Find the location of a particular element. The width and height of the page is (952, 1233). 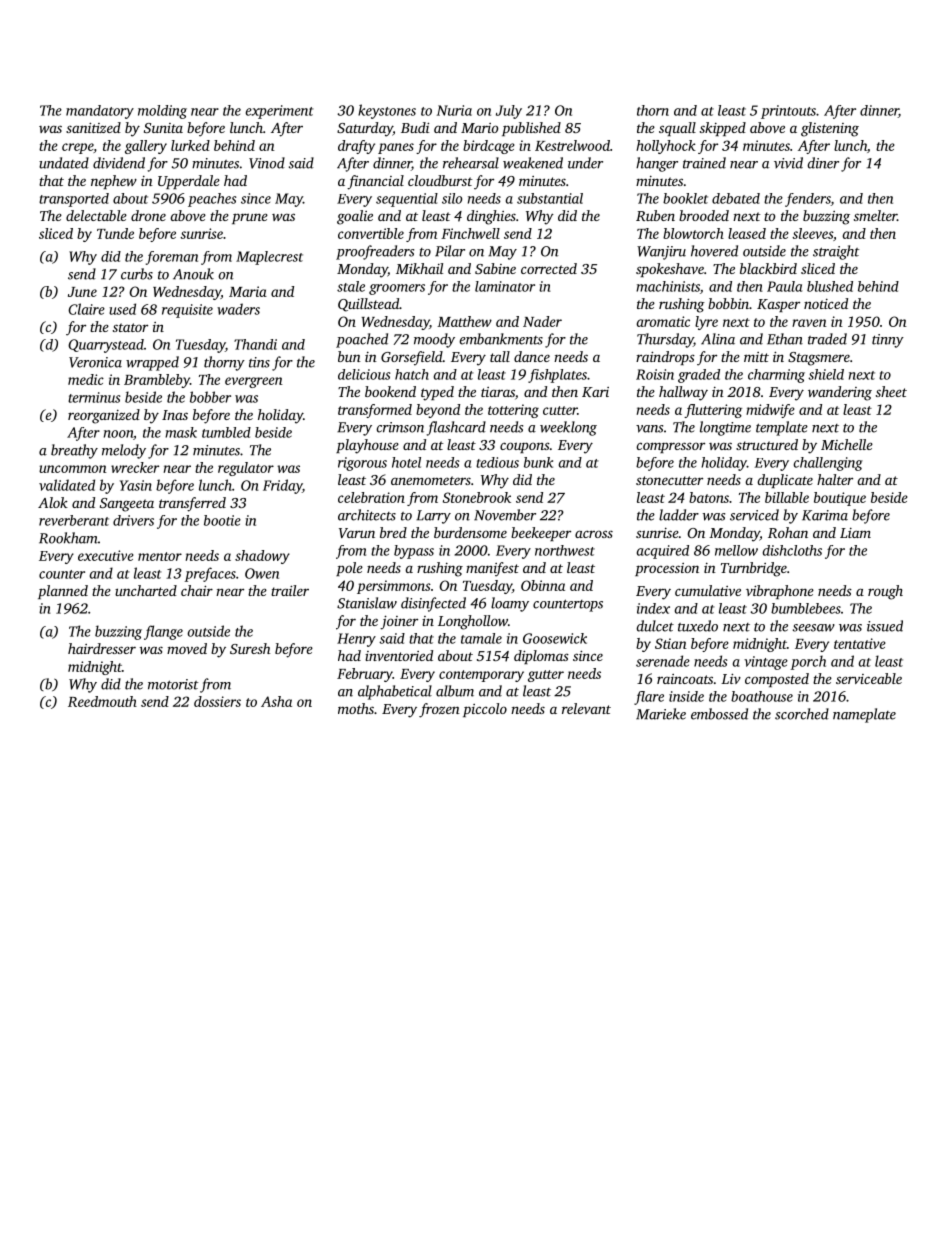

prune is located at coordinates (250, 218).
